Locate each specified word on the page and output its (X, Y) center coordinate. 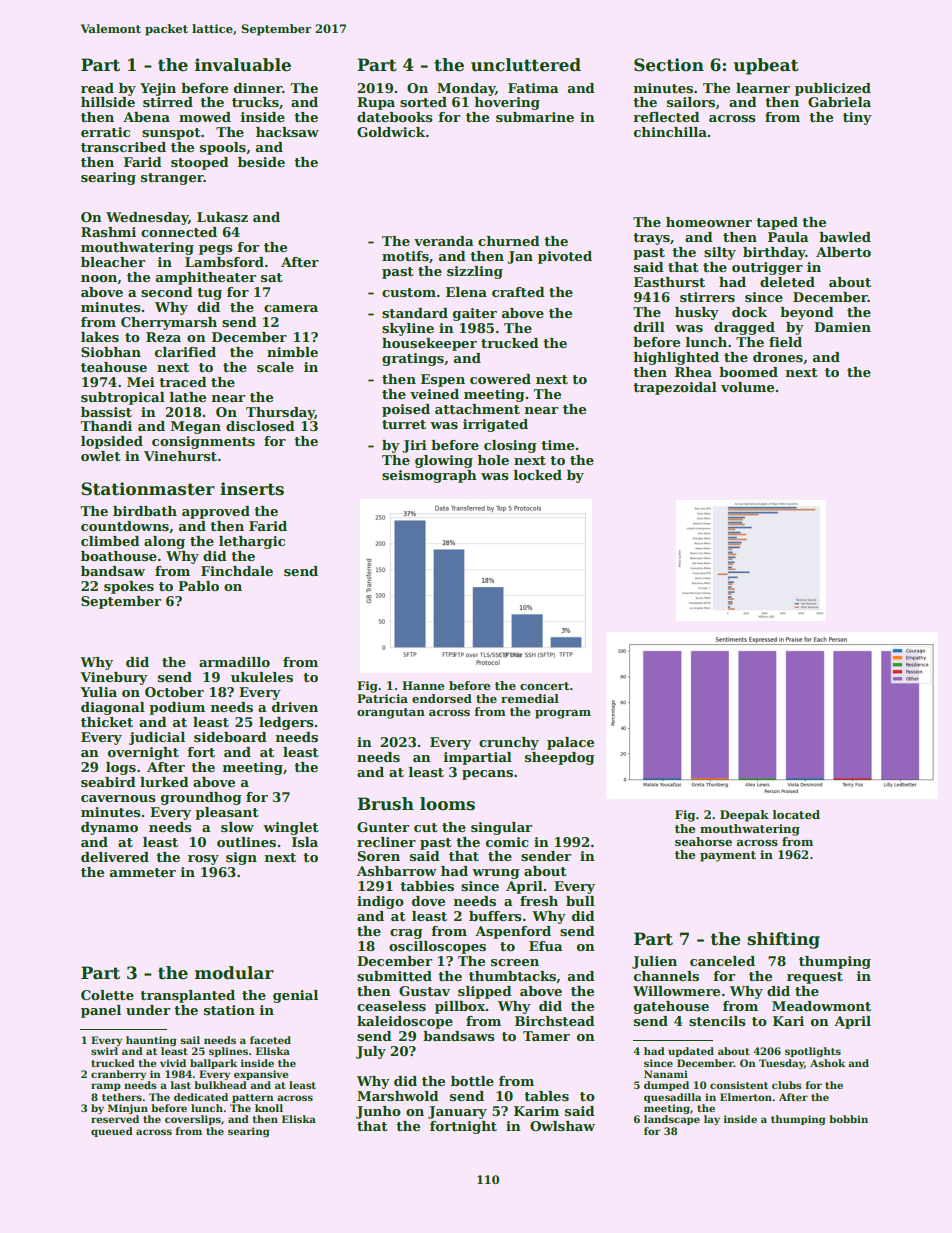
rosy (203, 860)
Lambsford (224, 262)
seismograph (429, 476)
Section (669, 65)
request (815, 978)
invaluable (243, 65)
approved (216, 512)
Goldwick (391, 132)
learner (763, 88)
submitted (394, 976)
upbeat (766, 66)
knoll (269, 1108)
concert (544, 686)
